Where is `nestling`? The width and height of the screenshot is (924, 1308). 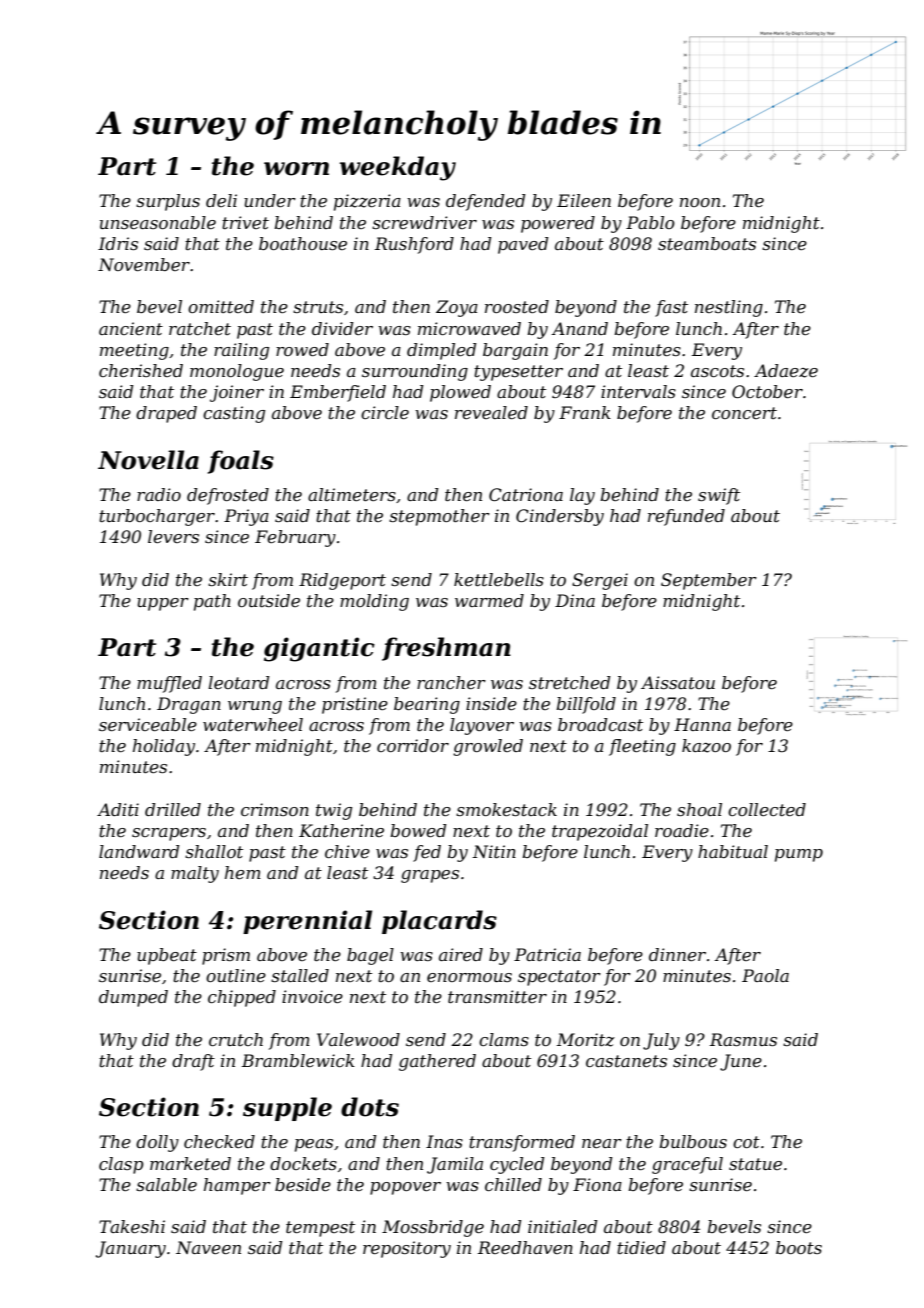
nestling is located at coordinates (729, 308).
